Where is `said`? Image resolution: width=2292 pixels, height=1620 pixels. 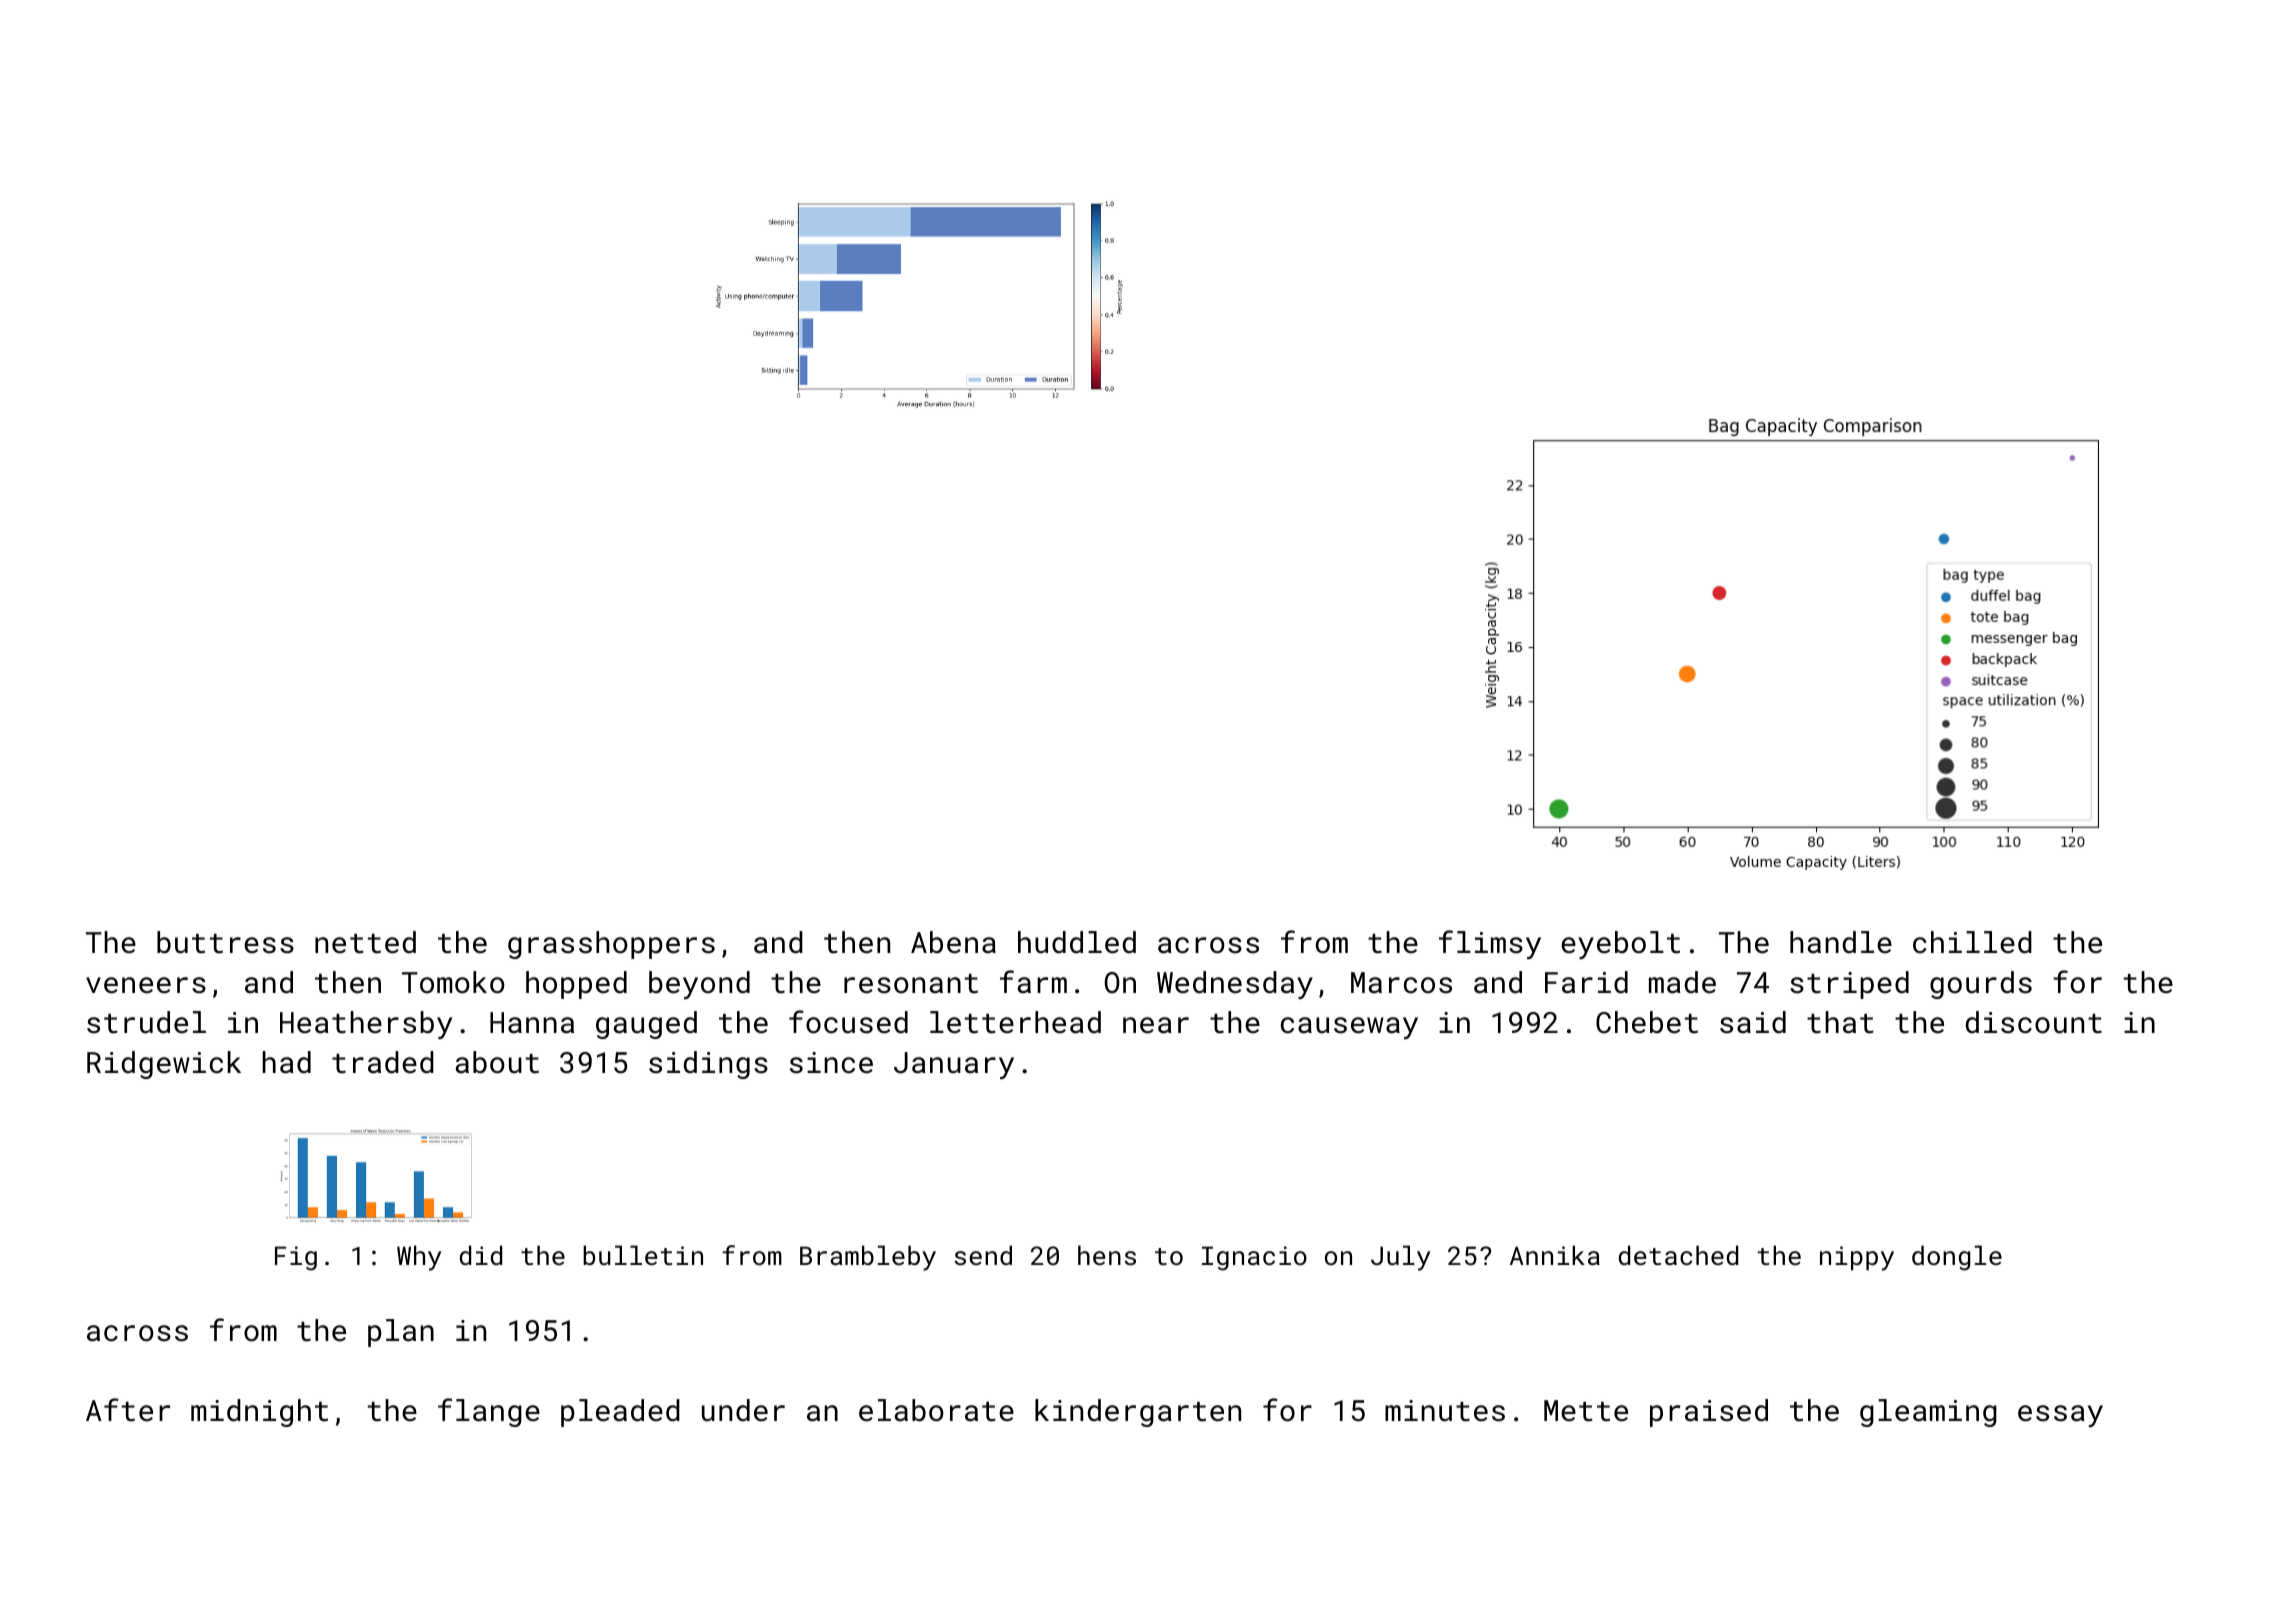 said is located at coordinates (1753, 1022).
